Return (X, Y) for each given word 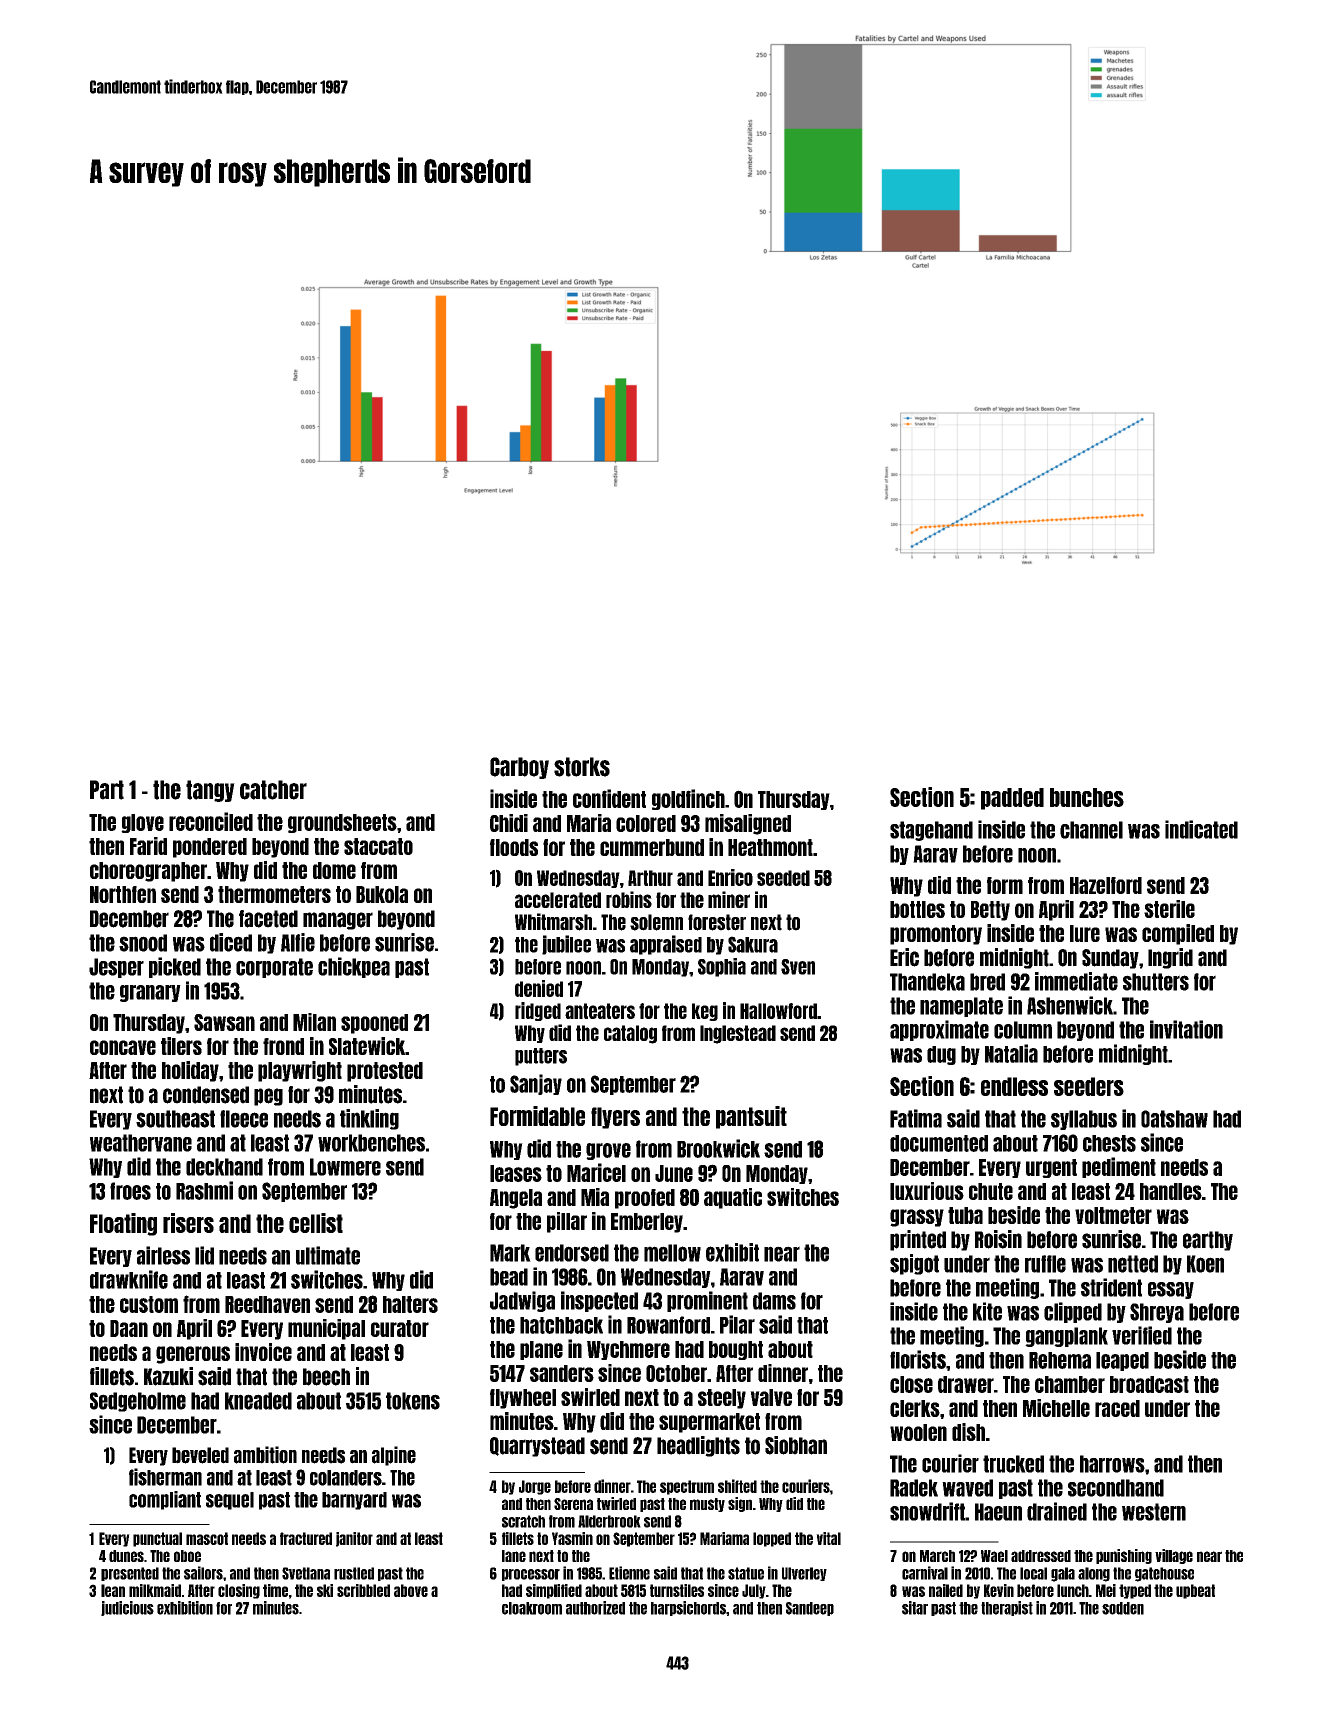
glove (142, 823)
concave (123, 1047)
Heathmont (770, 847)
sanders (562, 1373)
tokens (413, 1401)
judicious (127, 1608)
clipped (1073, 1312)
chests (1109, 1143)
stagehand (931, 831)
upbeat (1195, 1591)
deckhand (224, 1167)
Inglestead (738, 1034)
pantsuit (751, 1117)
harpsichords (688, 1608)
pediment (1119, 1167)
